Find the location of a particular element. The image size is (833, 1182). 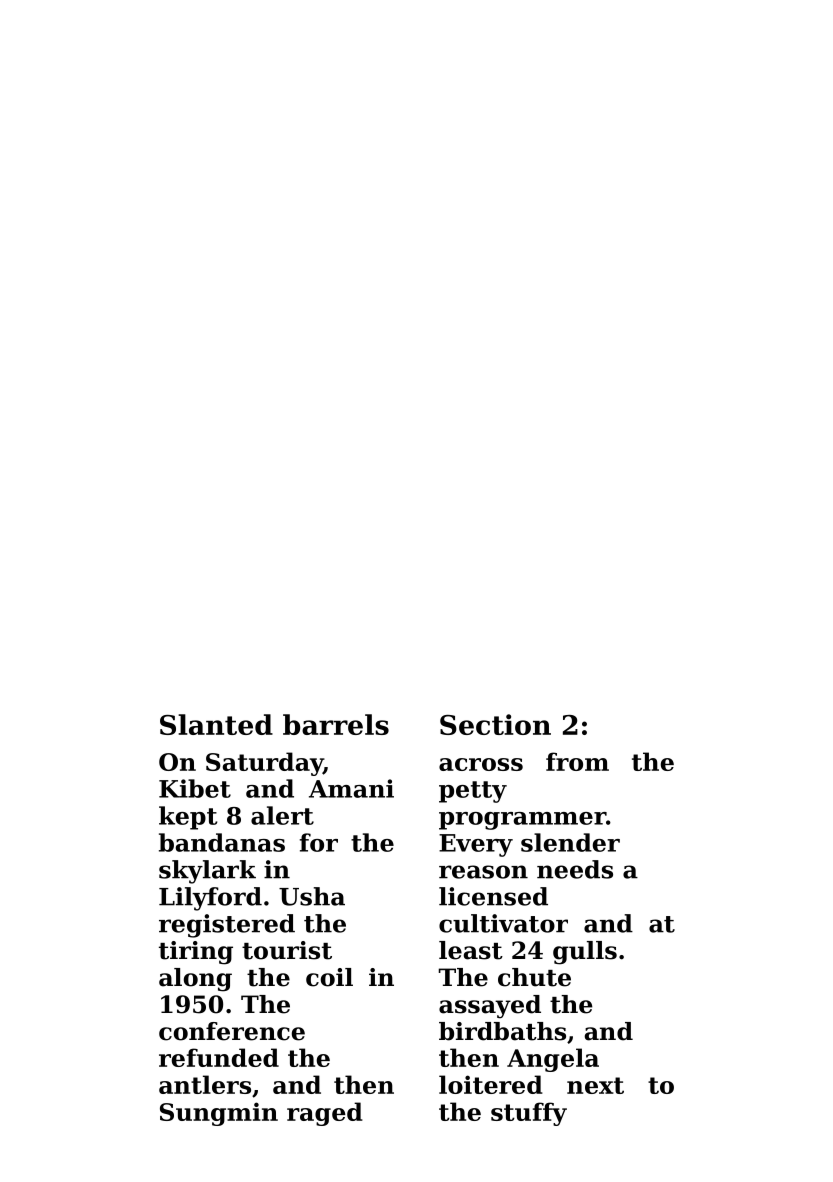

birdbaths is located at coordinates (502, 1031).
